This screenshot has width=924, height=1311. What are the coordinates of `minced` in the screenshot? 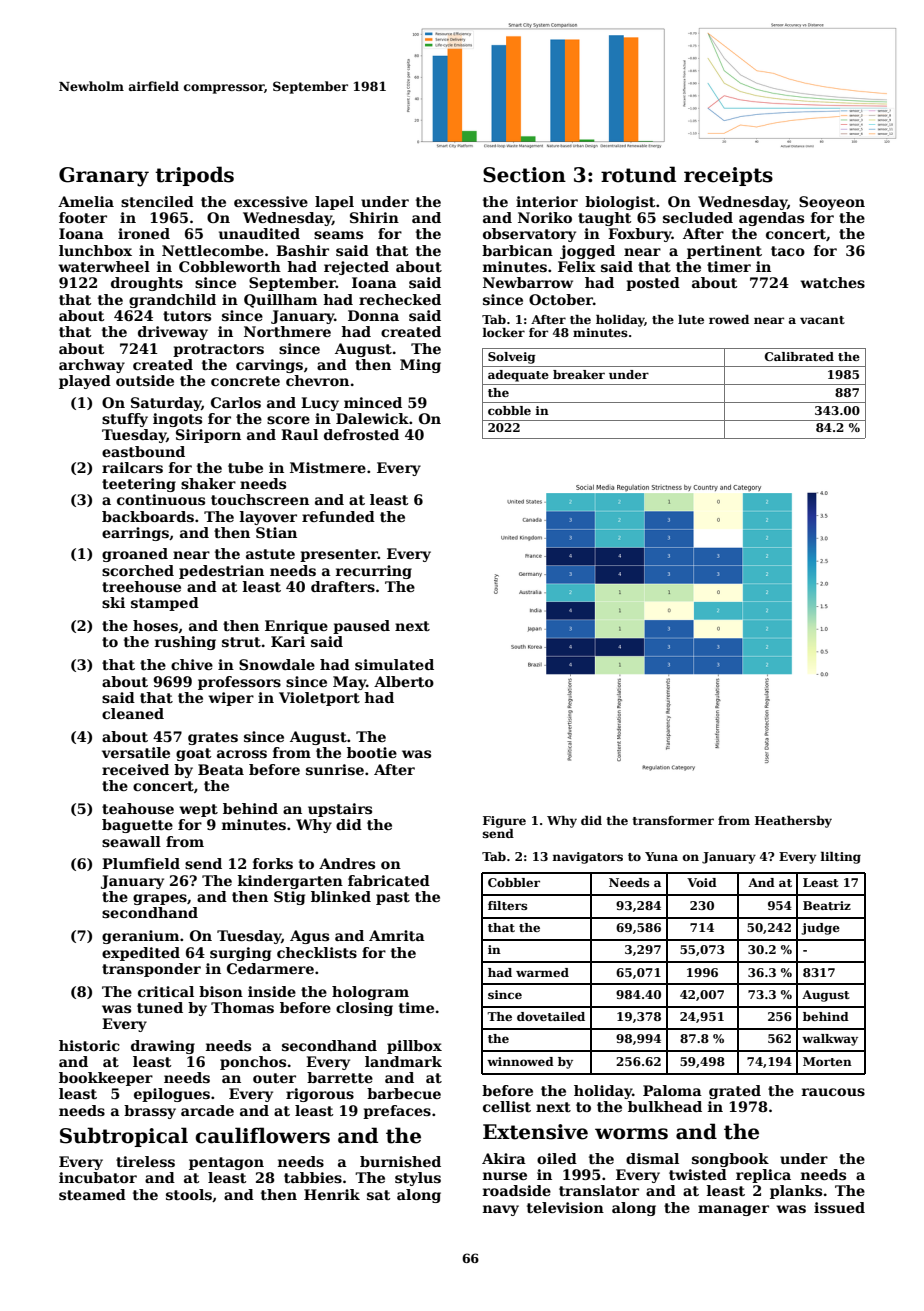 It's located at (373, 402).
